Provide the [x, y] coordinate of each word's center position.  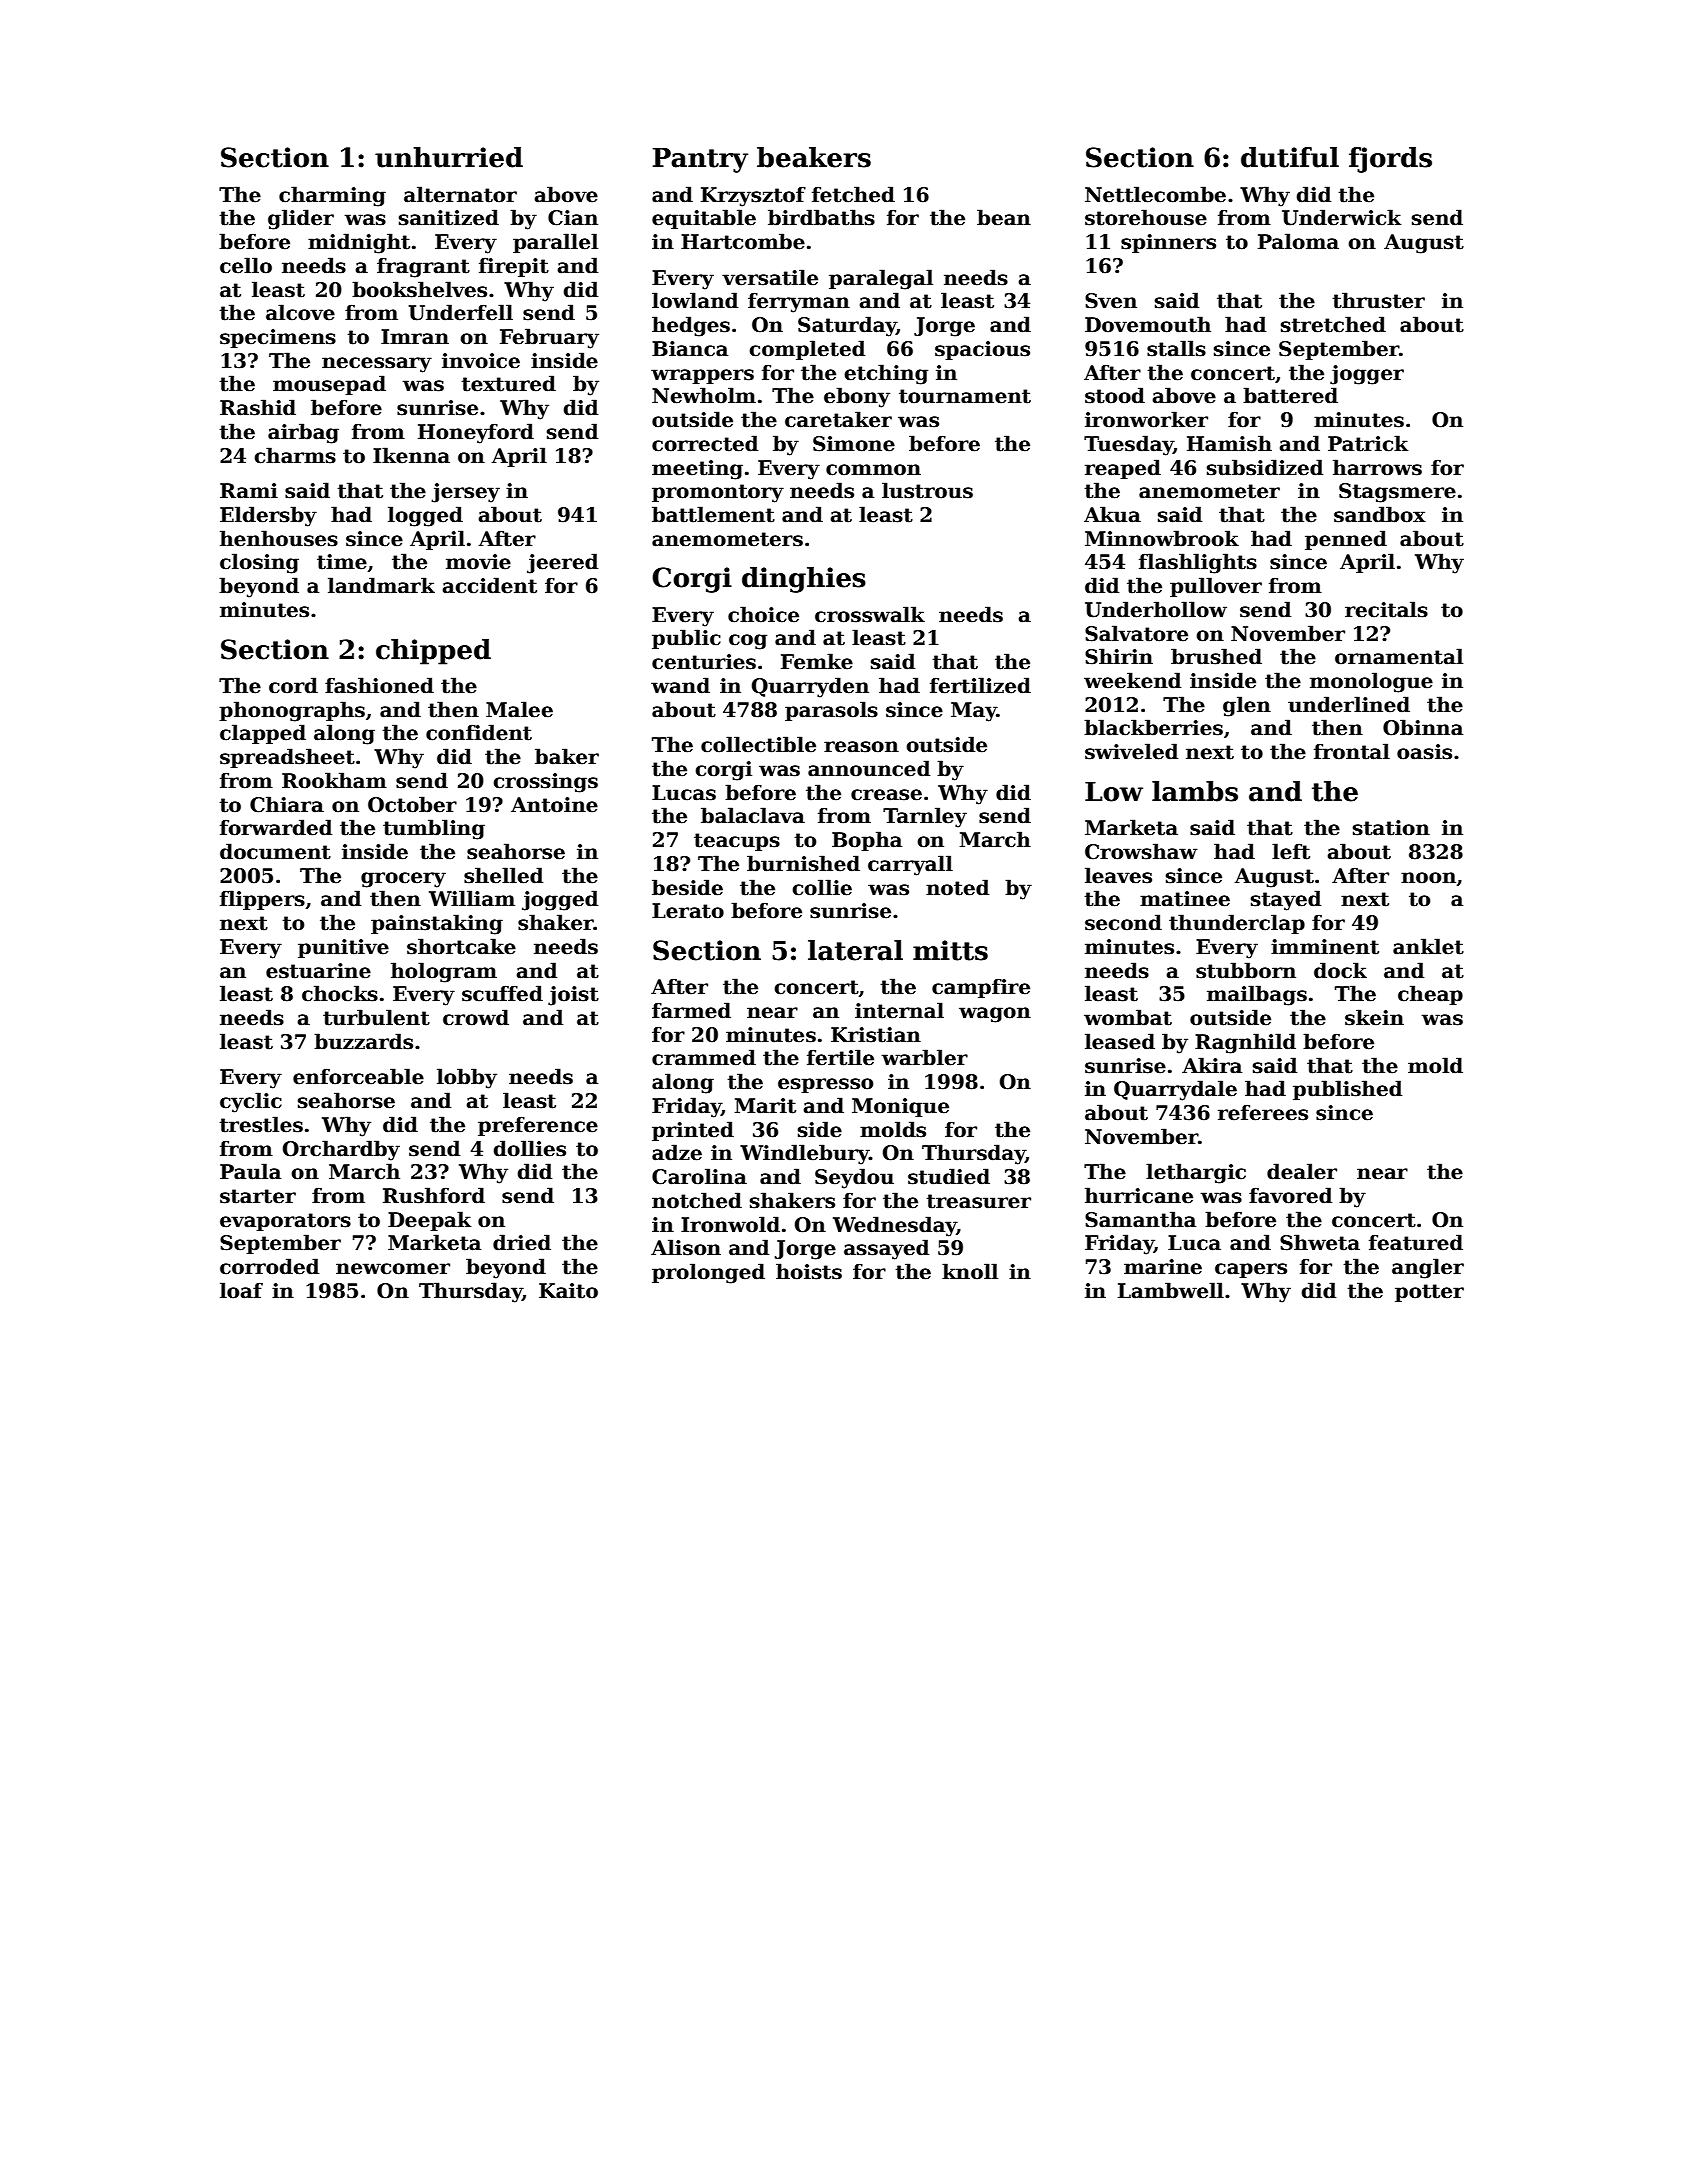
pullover [1216, 587]
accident [490, 585]
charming [332, 196]
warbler [924, 1057]
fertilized [980, 685]
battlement [713, 514]
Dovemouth [1148, 324]
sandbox [1380, 514]
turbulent [376, 1017]
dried [522, 1242]
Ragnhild [1245, 1043]
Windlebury [804, 1154]
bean [1004, 217]
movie [478, 562]
